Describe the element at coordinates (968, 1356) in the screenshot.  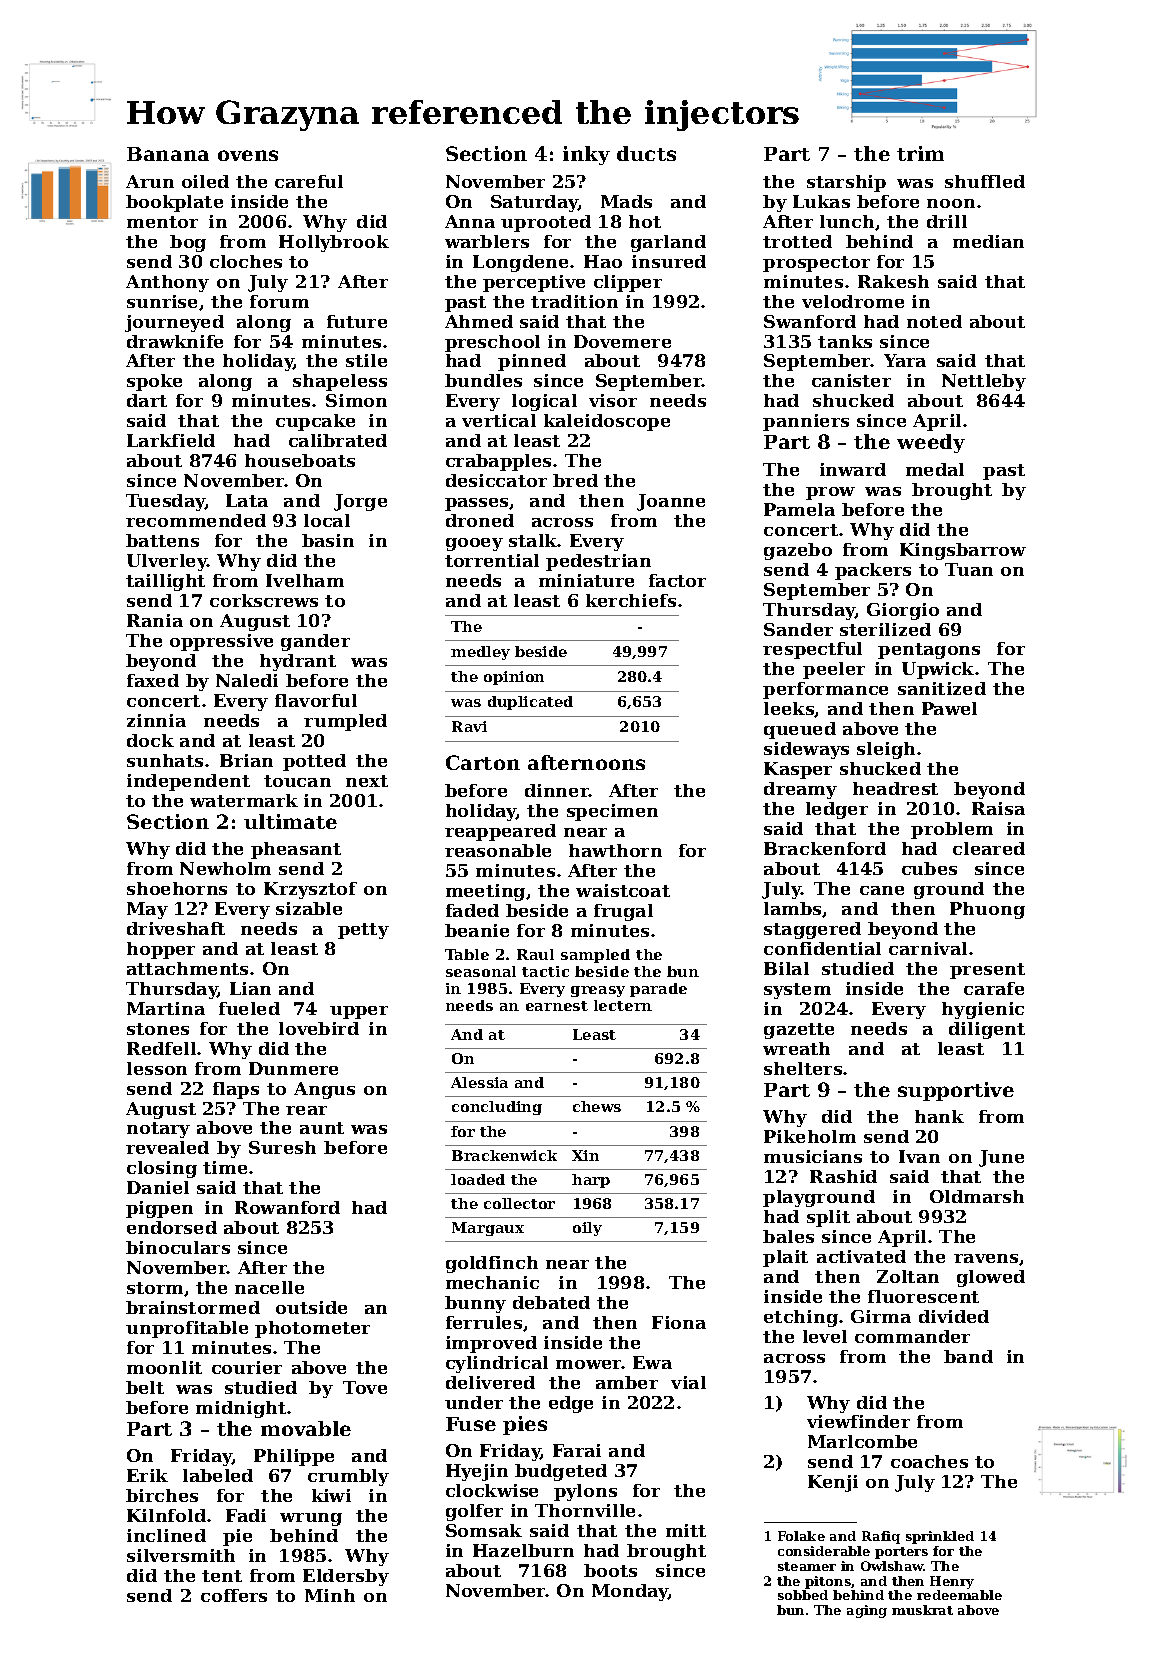
I see `band` at that location.
